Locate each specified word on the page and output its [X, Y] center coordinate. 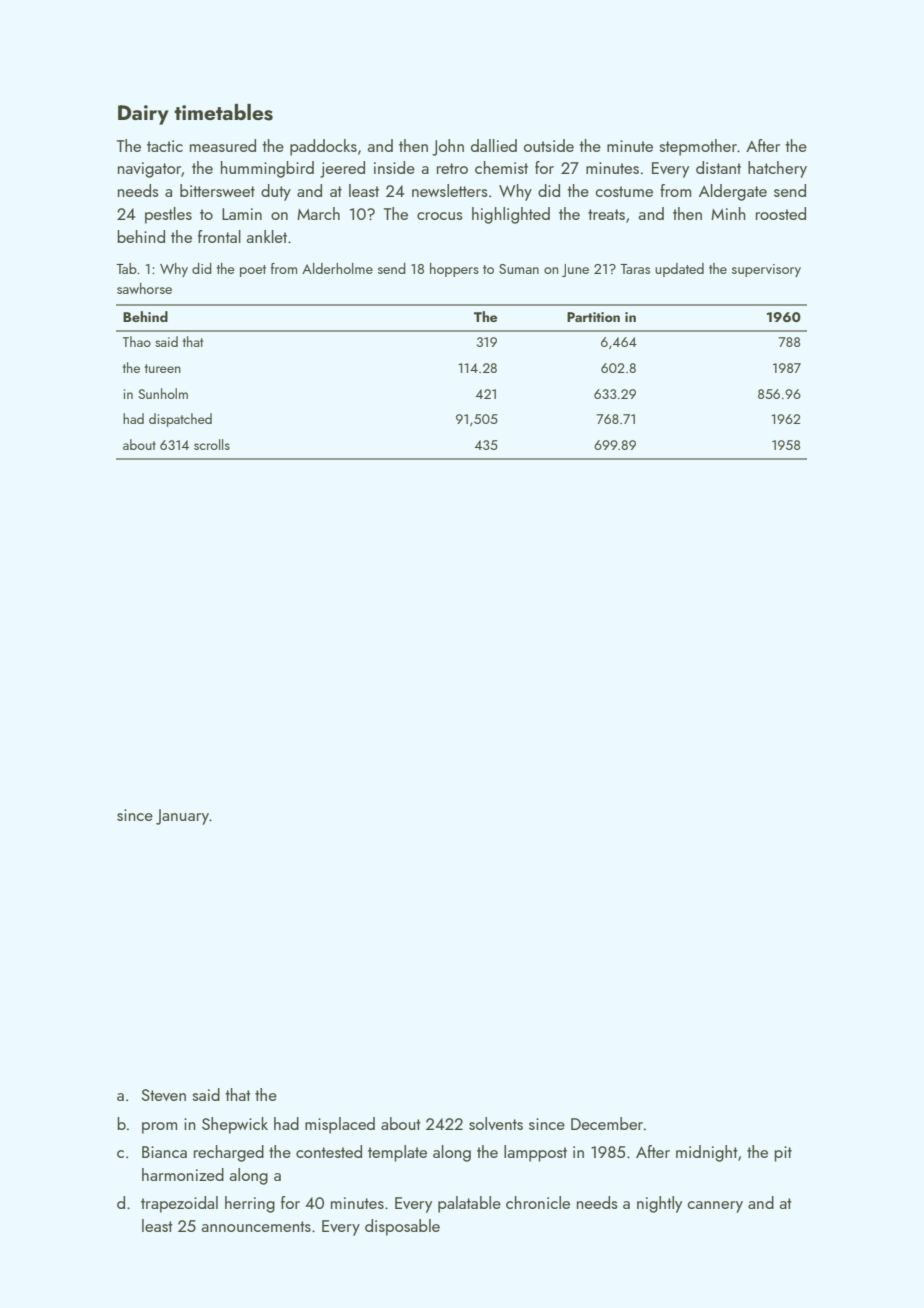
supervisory [766, 270]
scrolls [212, 444]
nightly [659, 1204]
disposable [402, 1227]
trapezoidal [179, 1204]
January [183, 817]
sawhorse [144, 288]
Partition [593, 317]
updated [679, 270]
